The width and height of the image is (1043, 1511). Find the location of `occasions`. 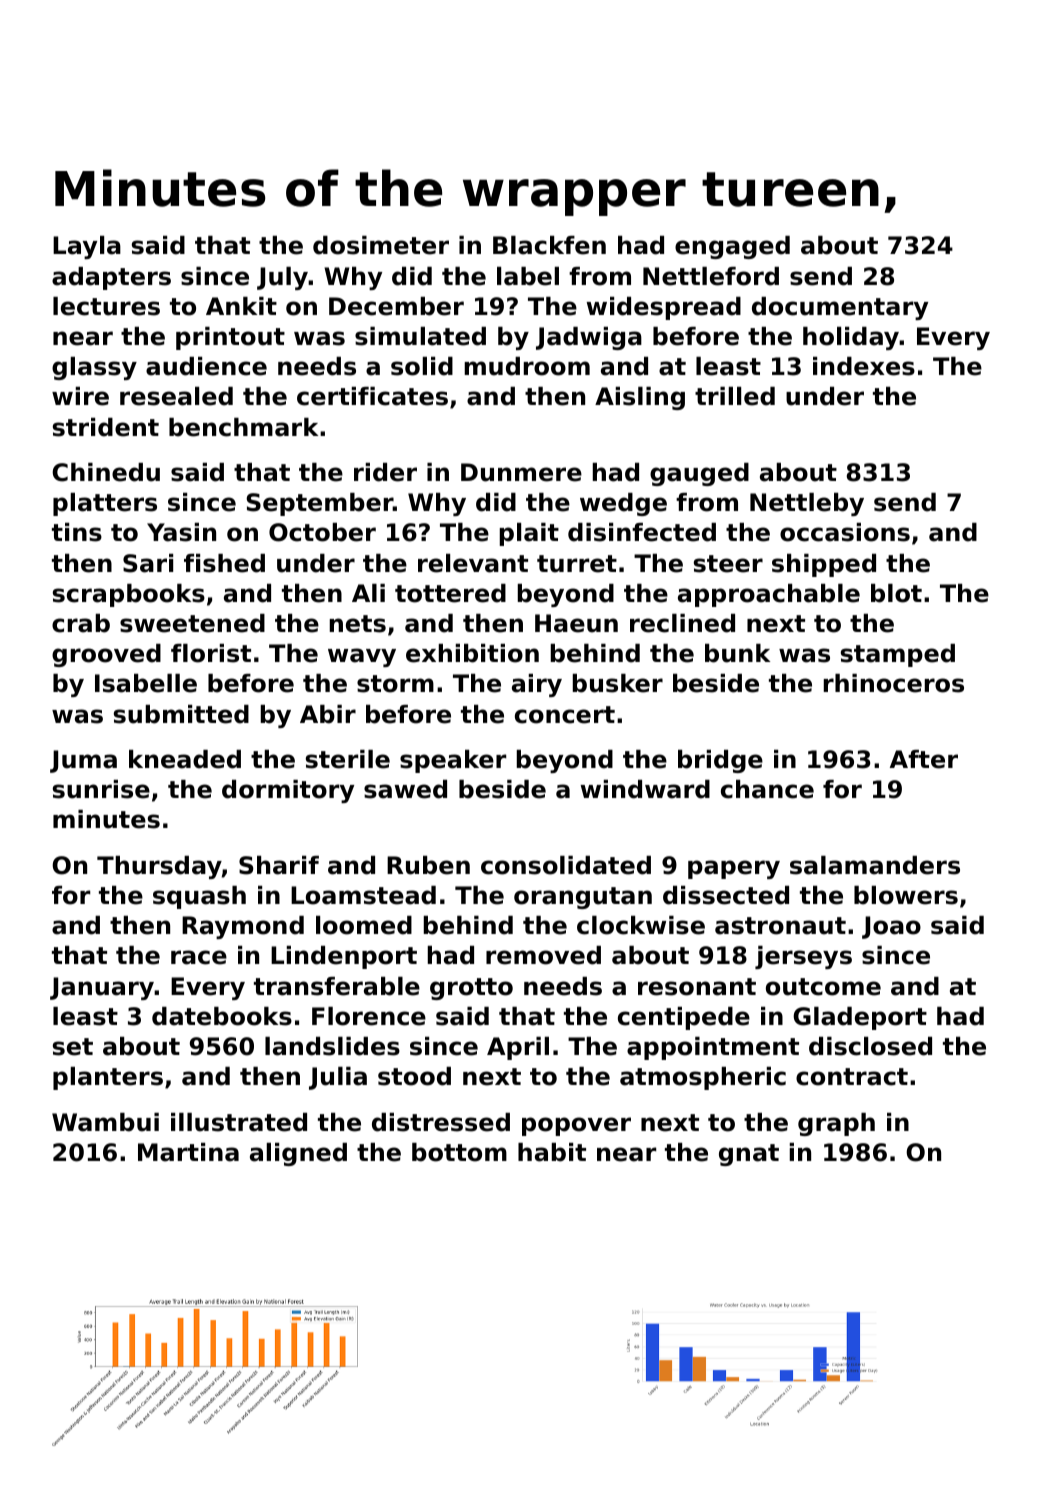

occasions is located at coordinates (845, 532).
